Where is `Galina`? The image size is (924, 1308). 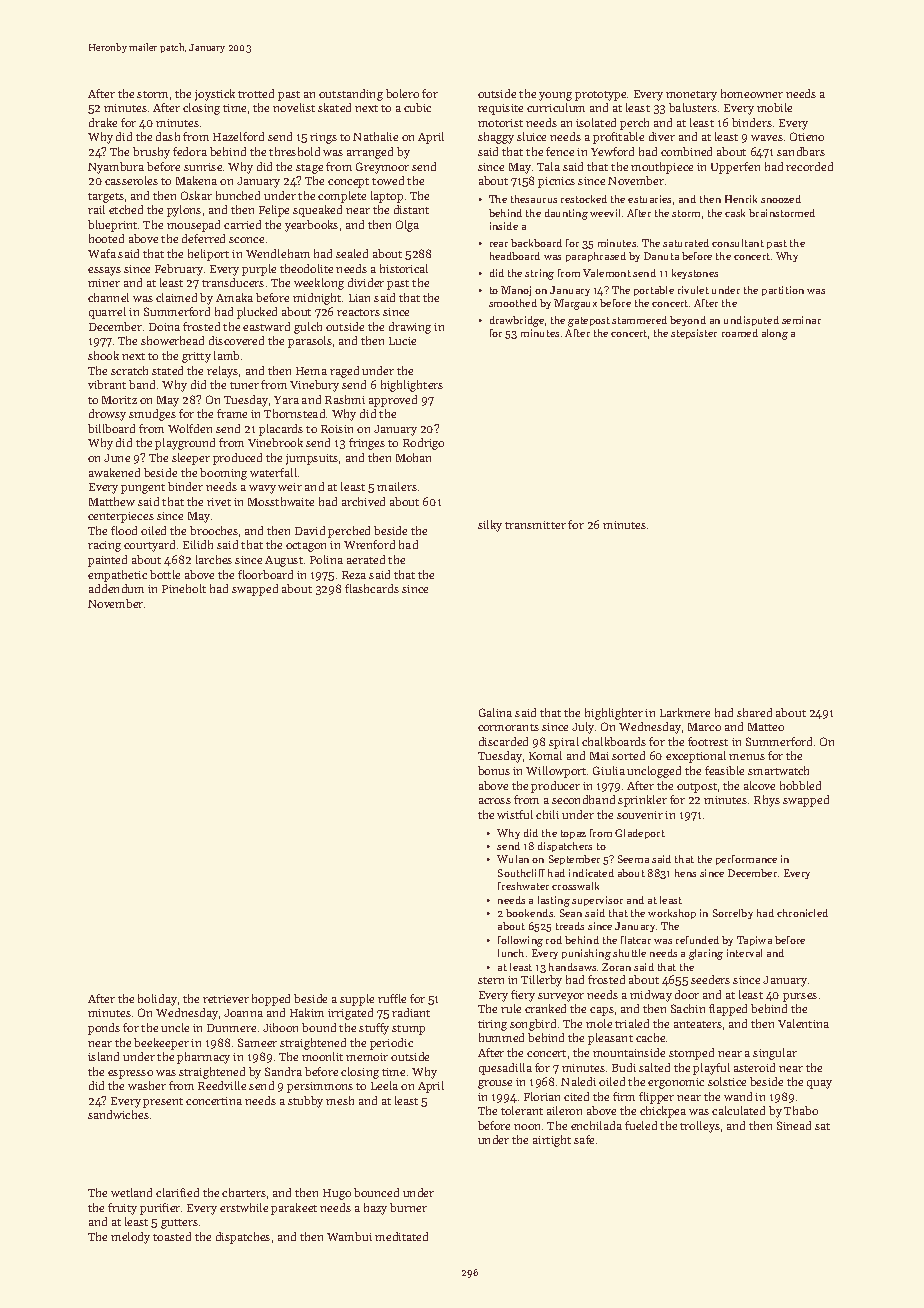 Galina is located at coordinates (495, 712).
